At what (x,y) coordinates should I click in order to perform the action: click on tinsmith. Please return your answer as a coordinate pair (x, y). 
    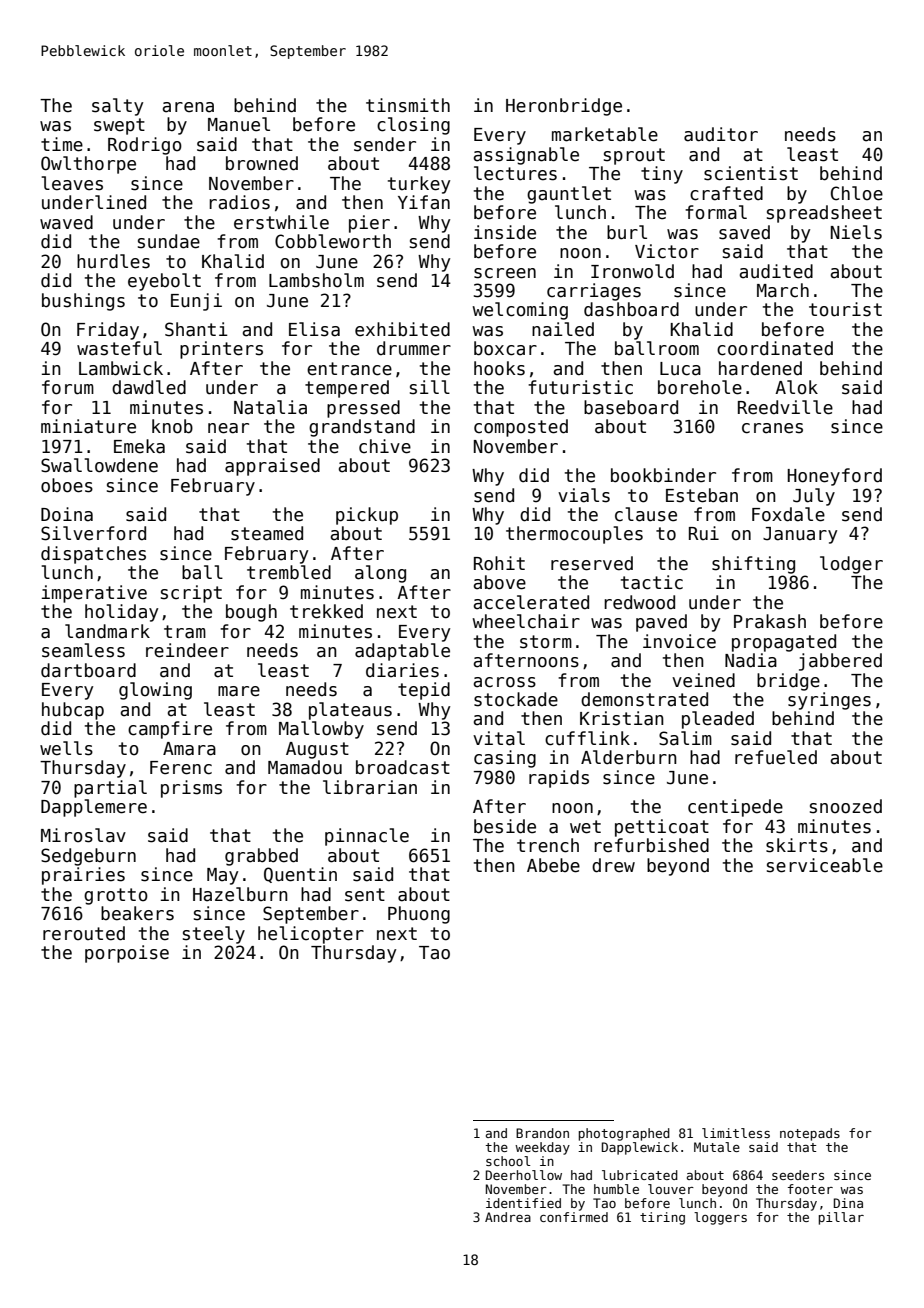
    Looking at the image, I should click on (408, 105).
